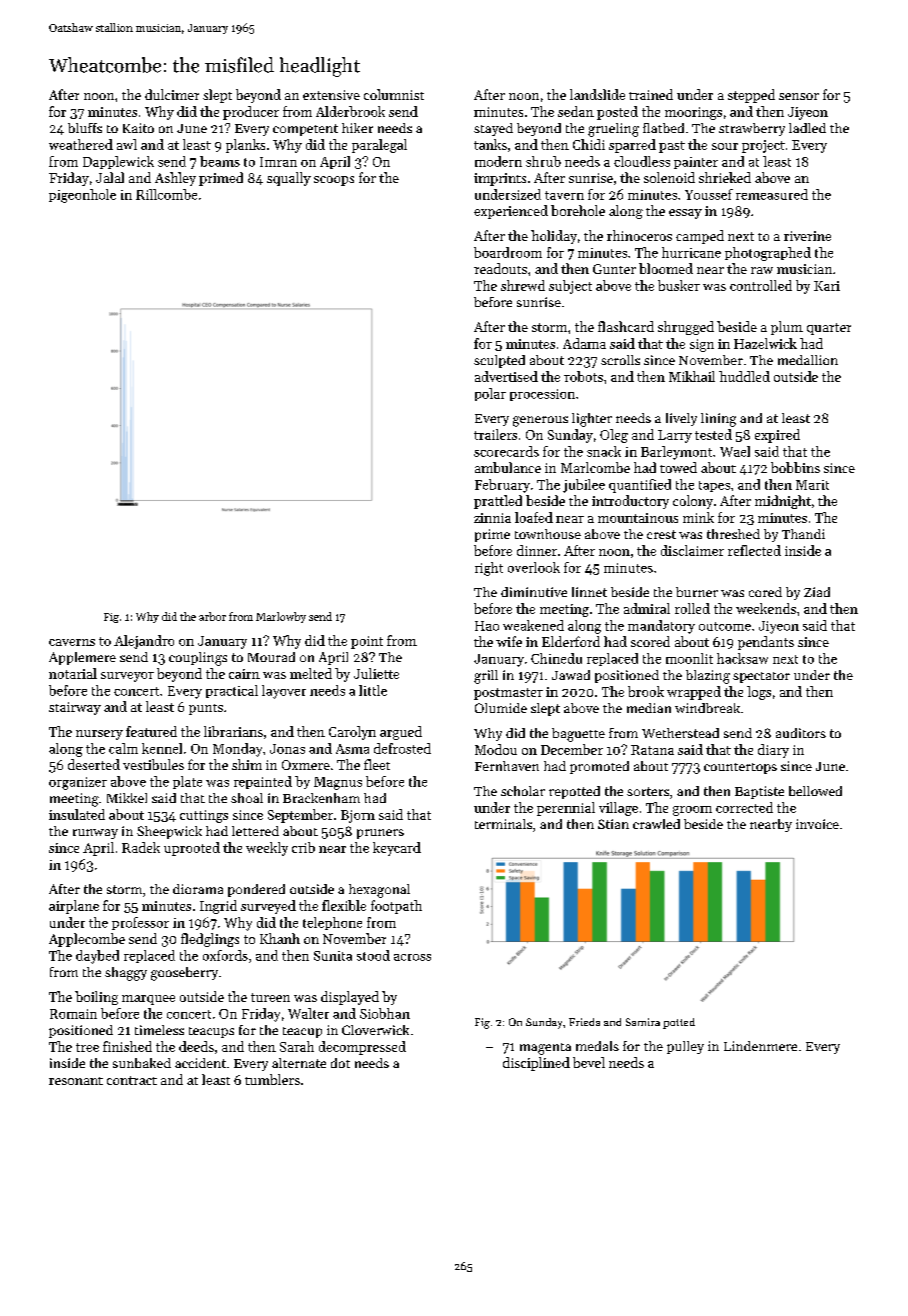 The height and width of the screenshot is (1316, 908). Describe the element at coordinates (772, 194) in the screenshot. I see `remeasured` at that location.
